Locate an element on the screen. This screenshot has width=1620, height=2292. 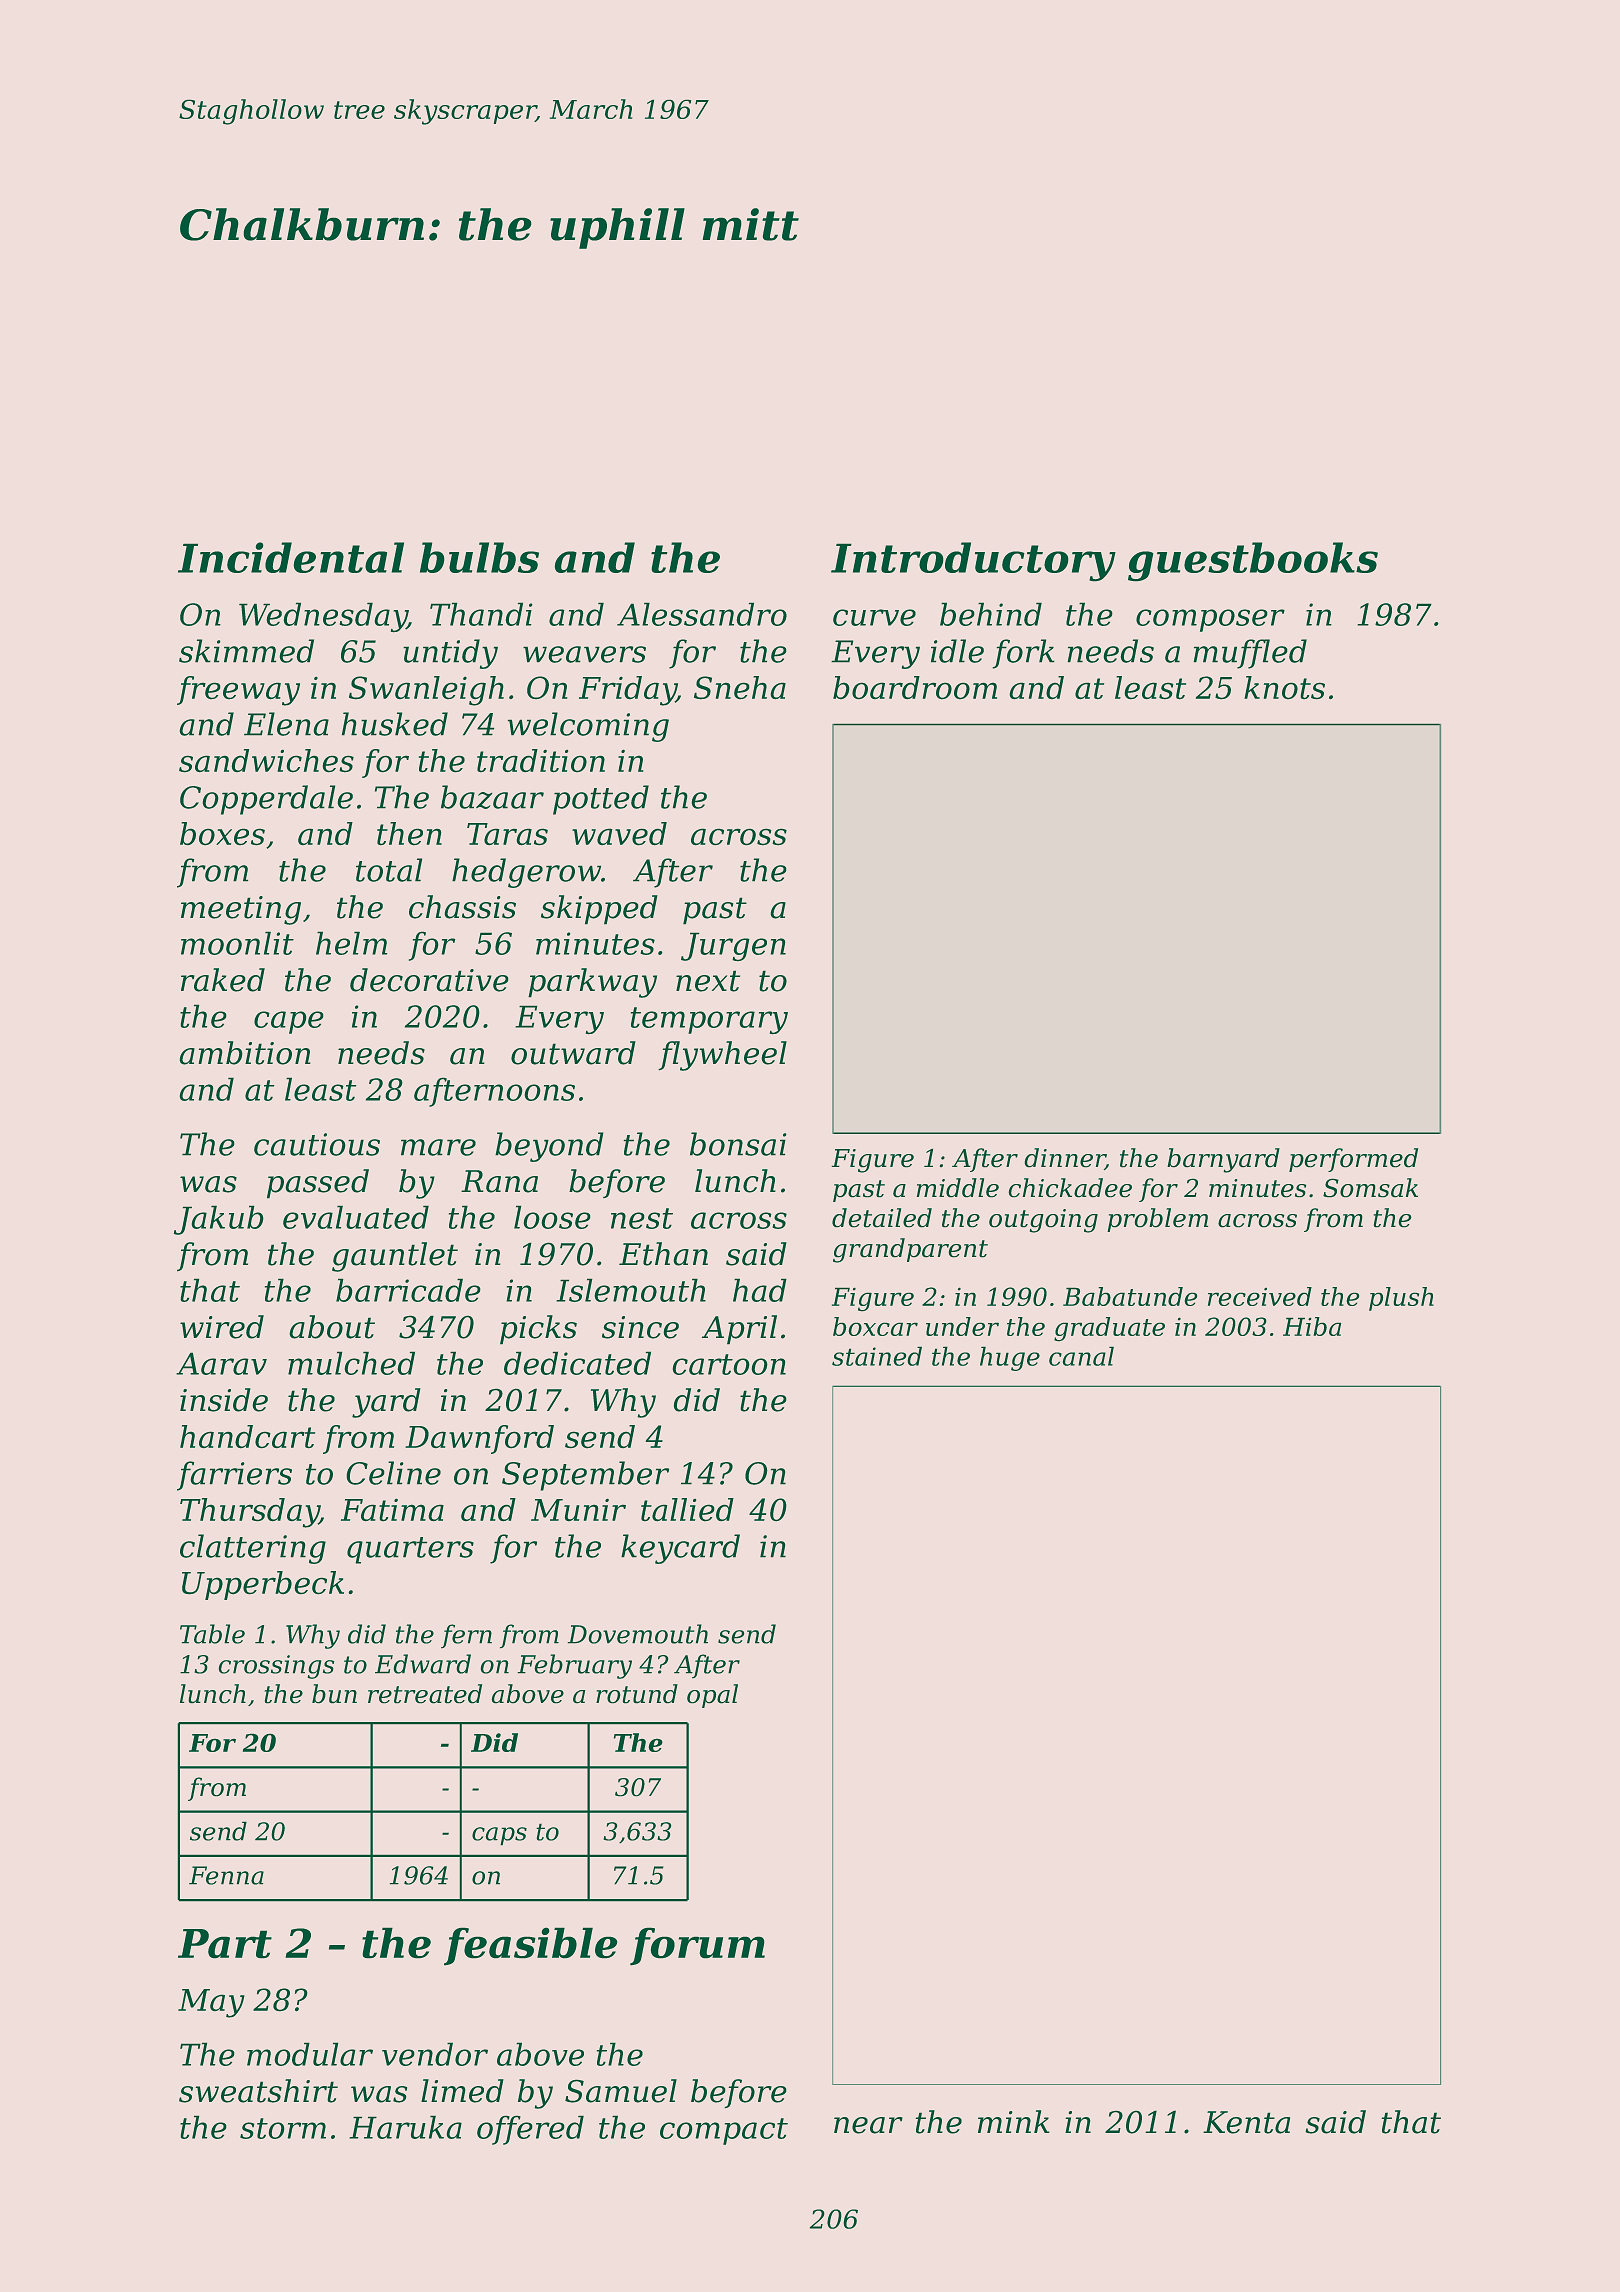
outward is located at coordinates (573, 1053).
